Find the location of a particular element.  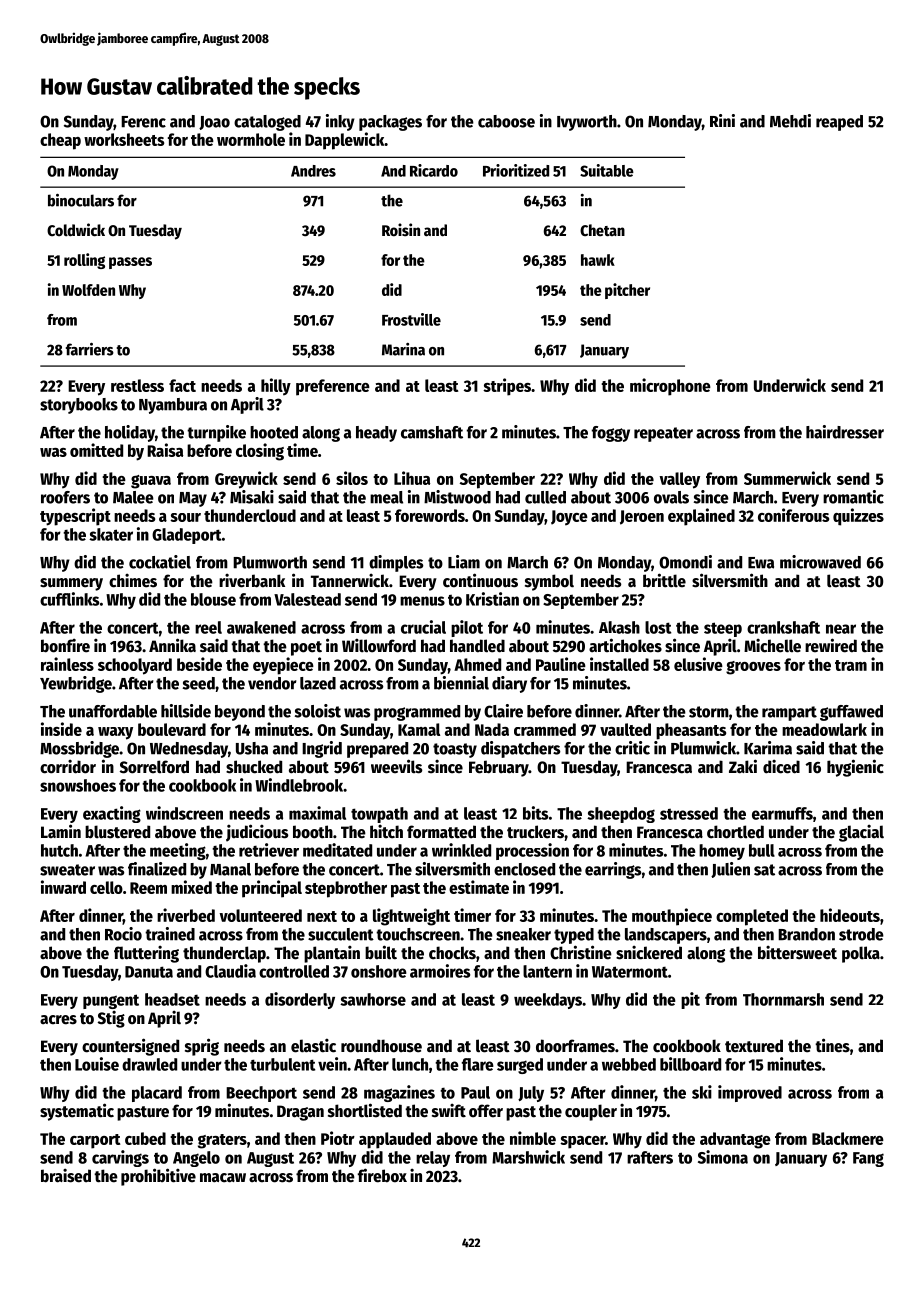

pitcher is located at coordinates (627, 291).
